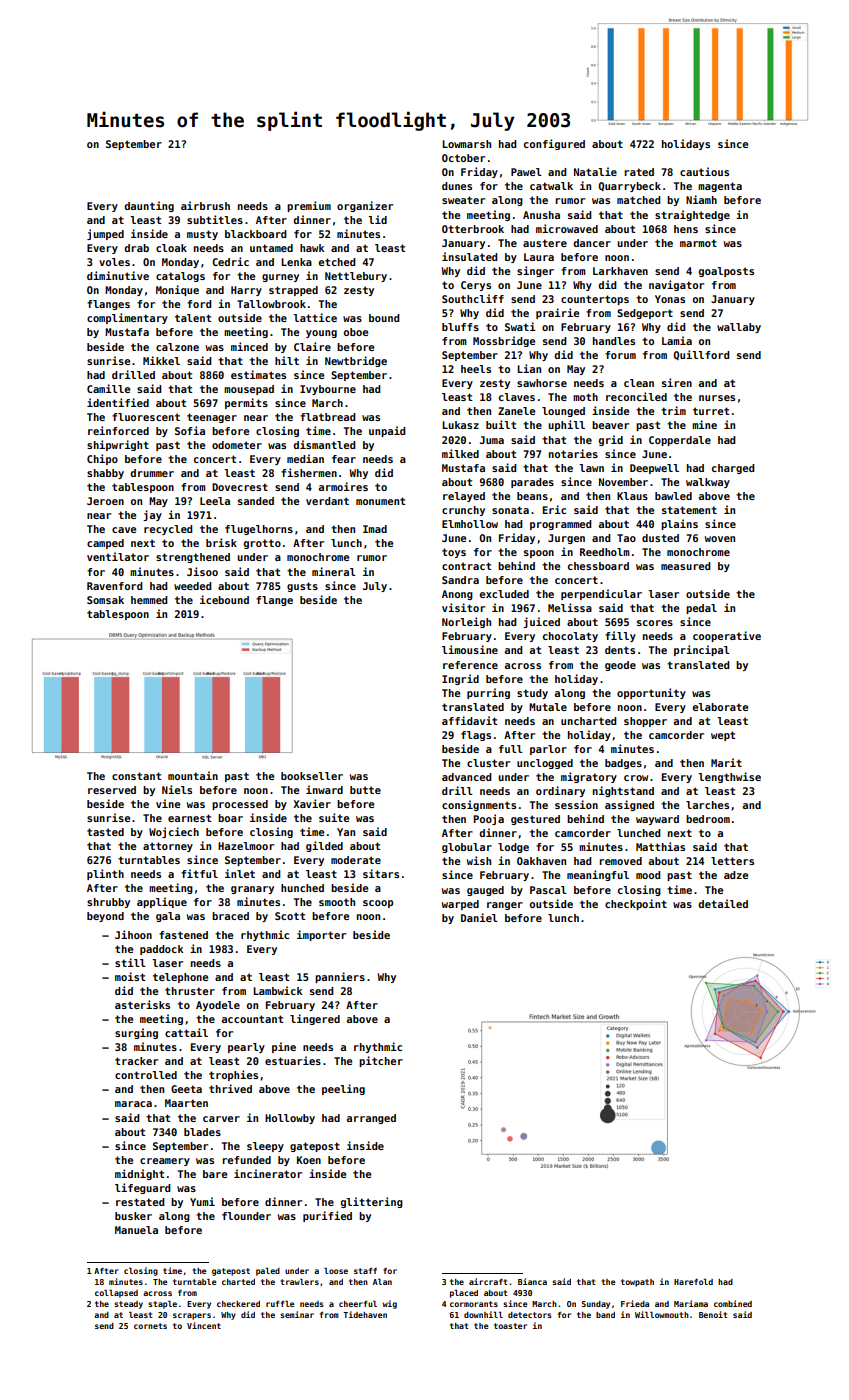  What do you see at coordinates (620, 271) in the page?
I see `Larkhaven` at bounding box center [620, 271].
